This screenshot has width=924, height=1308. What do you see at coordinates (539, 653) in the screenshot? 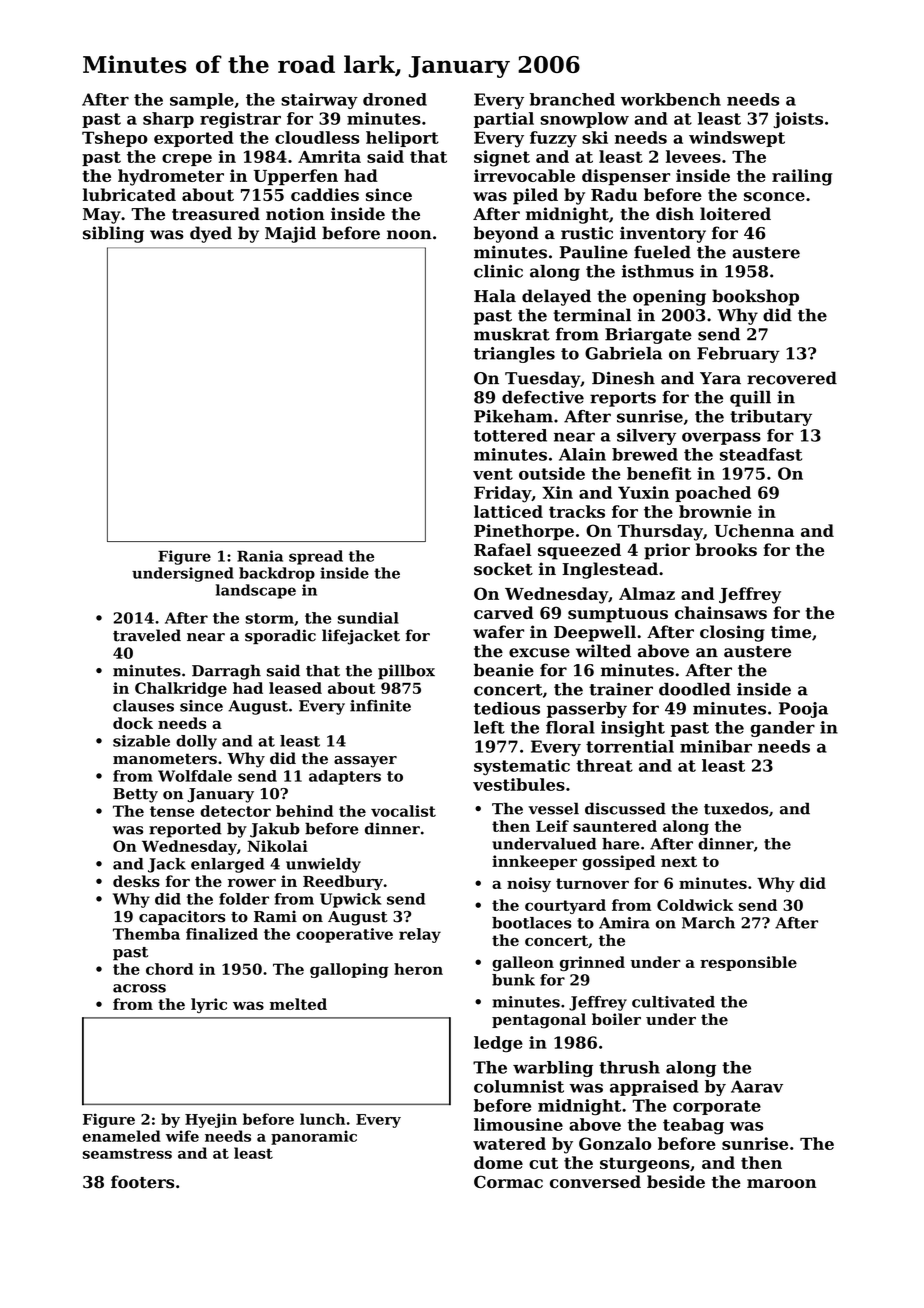
I see `excuse` at bounding box center [539, 653].
